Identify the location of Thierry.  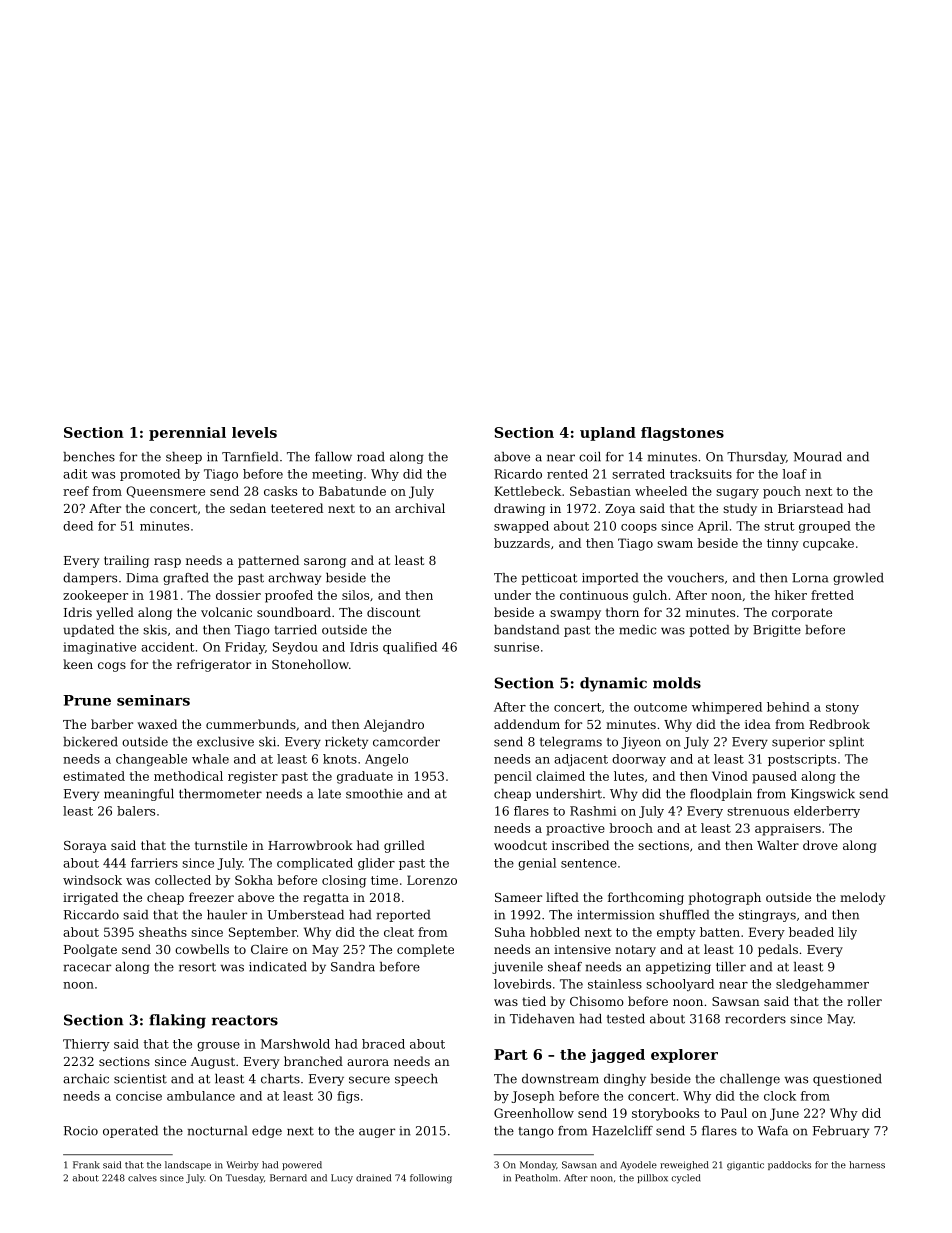
(86, 1045).
